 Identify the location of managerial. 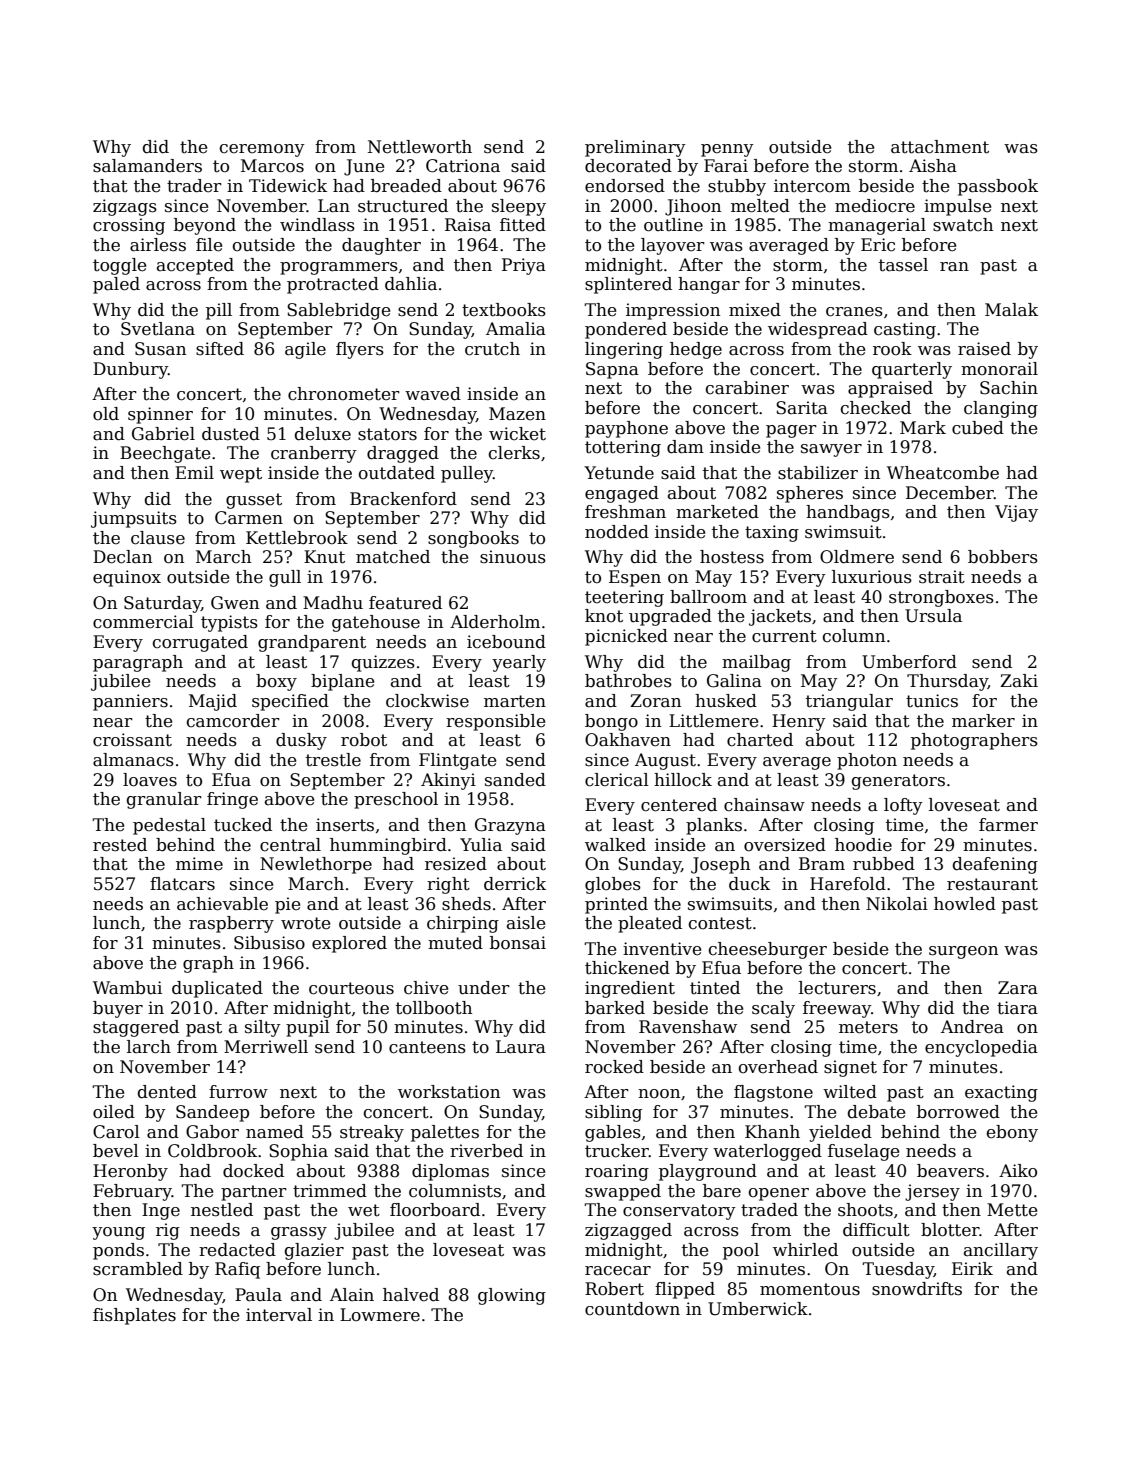
(877, 226).
